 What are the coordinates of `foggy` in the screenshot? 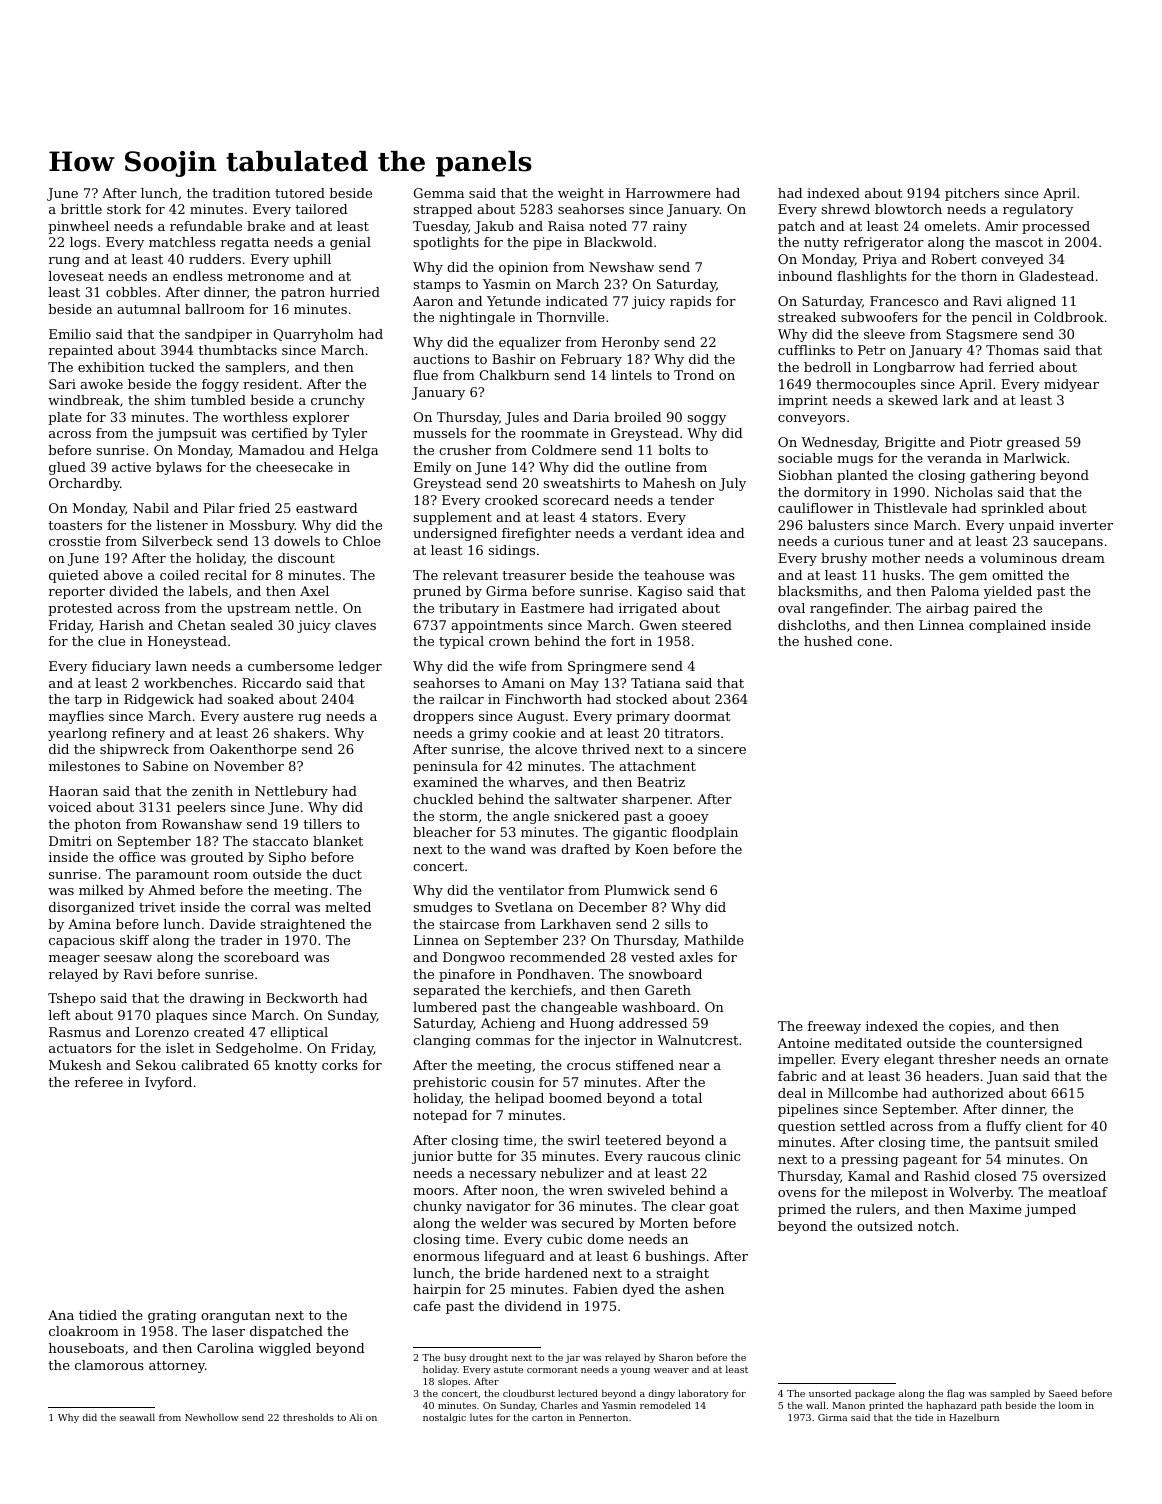 It's located at (220, 385).
